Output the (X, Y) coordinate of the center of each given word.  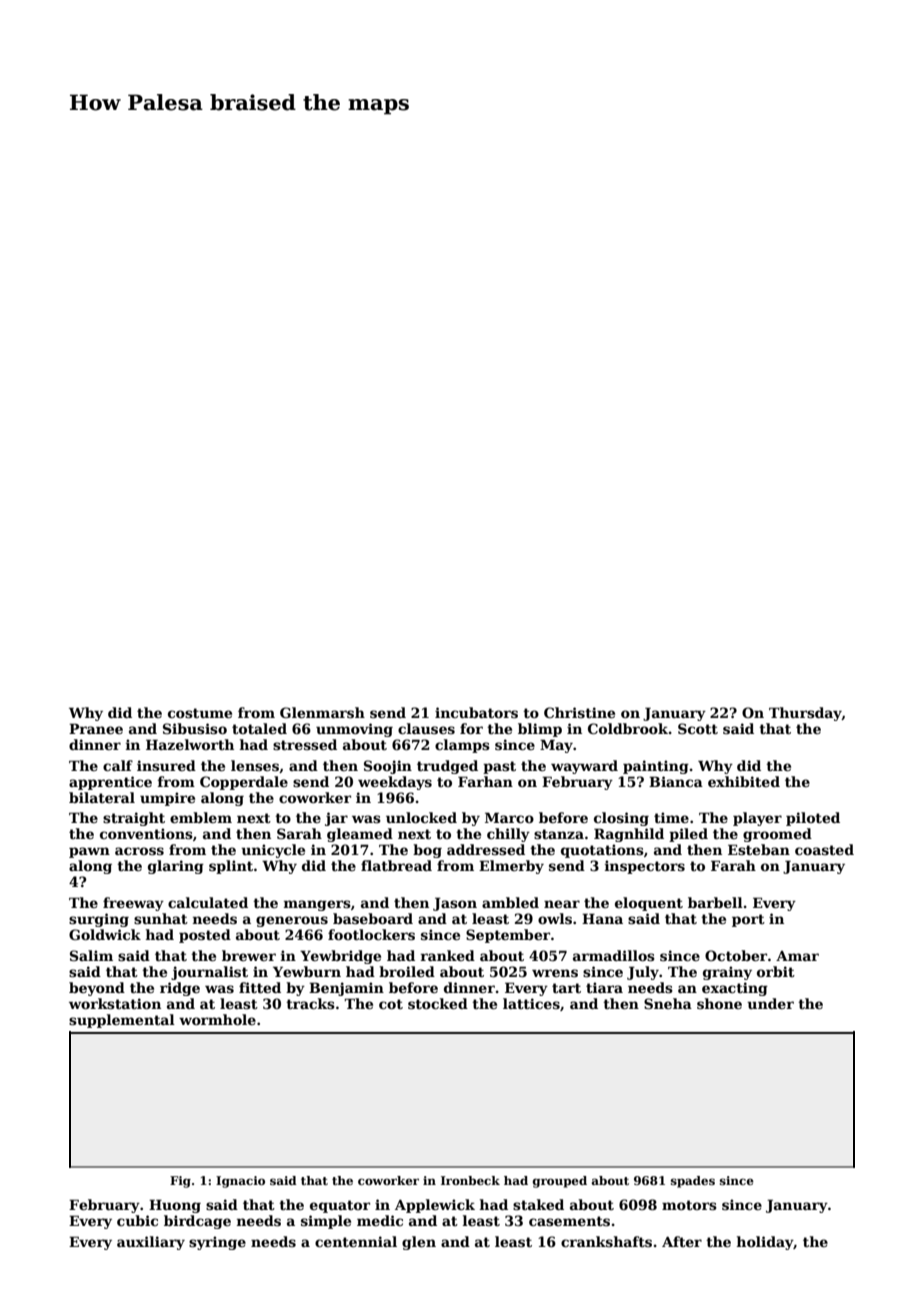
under (770, 1003)
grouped (560, 1182)
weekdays (395, 783)
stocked (438, 1003)
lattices (531, 1003)
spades (693, 1182)
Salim (91, 955)
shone (719, 1003)
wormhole (217, 1019)
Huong (175, 1206)
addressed (486, 849)
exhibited (744, 781)
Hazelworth (190, 744)
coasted (824, 849)
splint (231, 867)
